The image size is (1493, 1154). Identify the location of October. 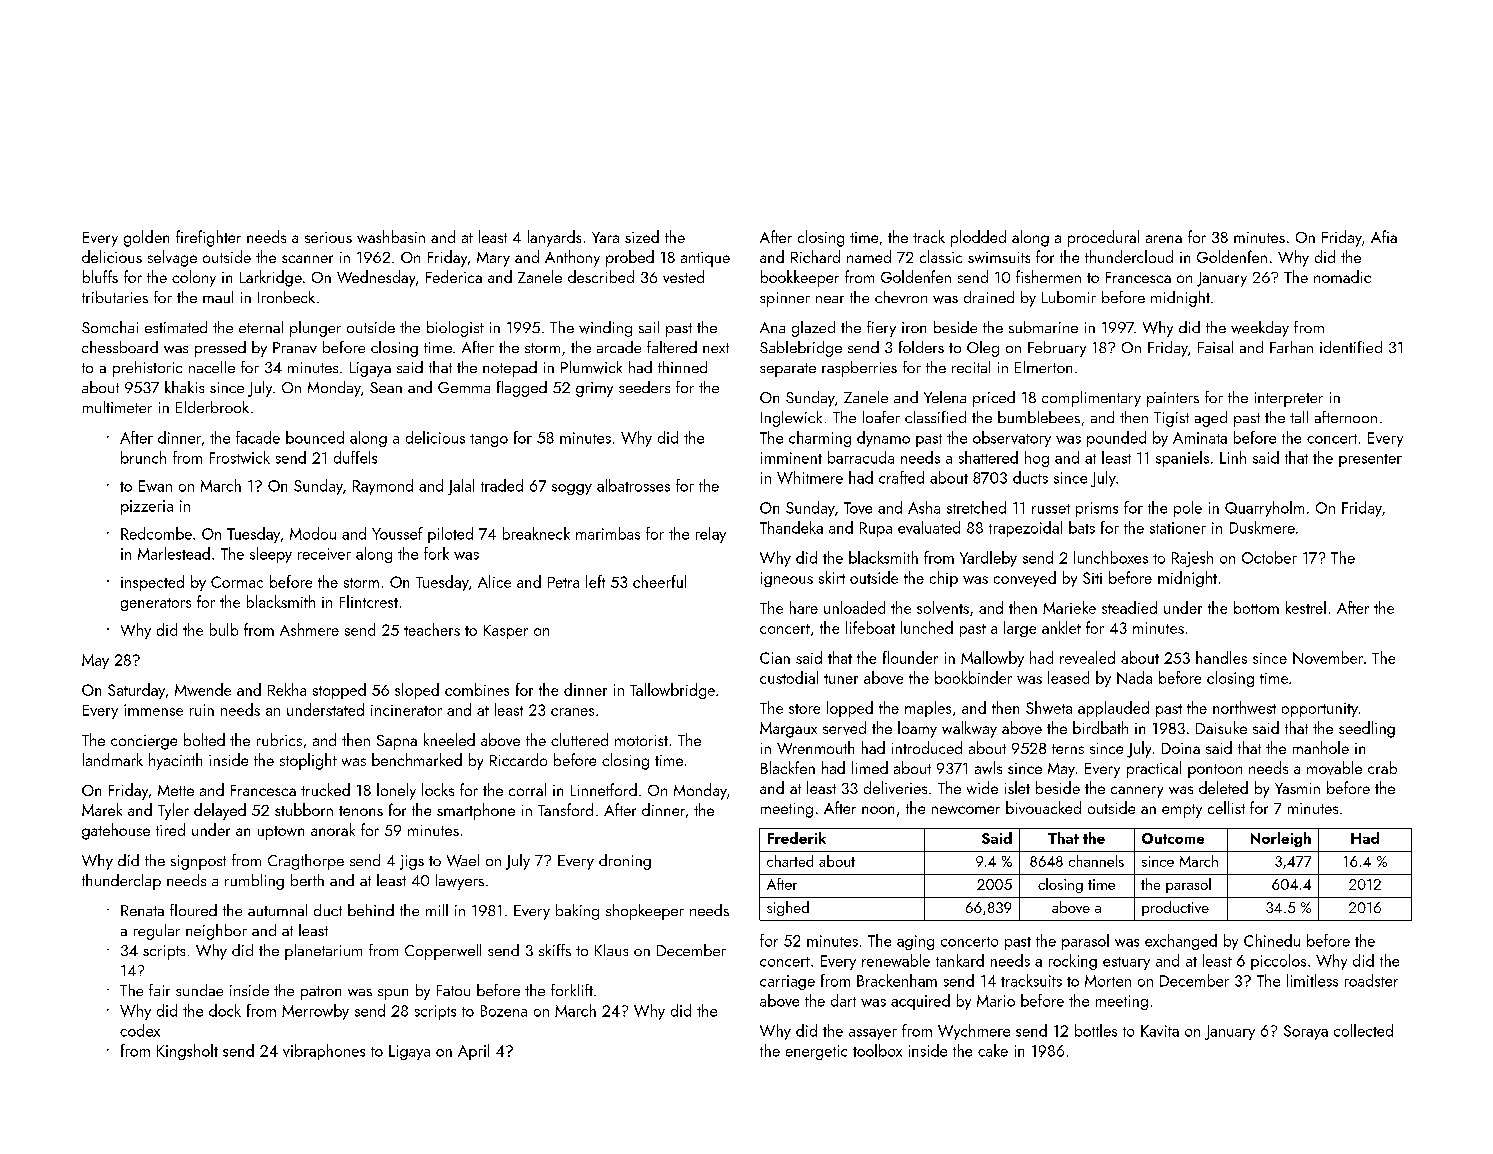
(1269, 557).
